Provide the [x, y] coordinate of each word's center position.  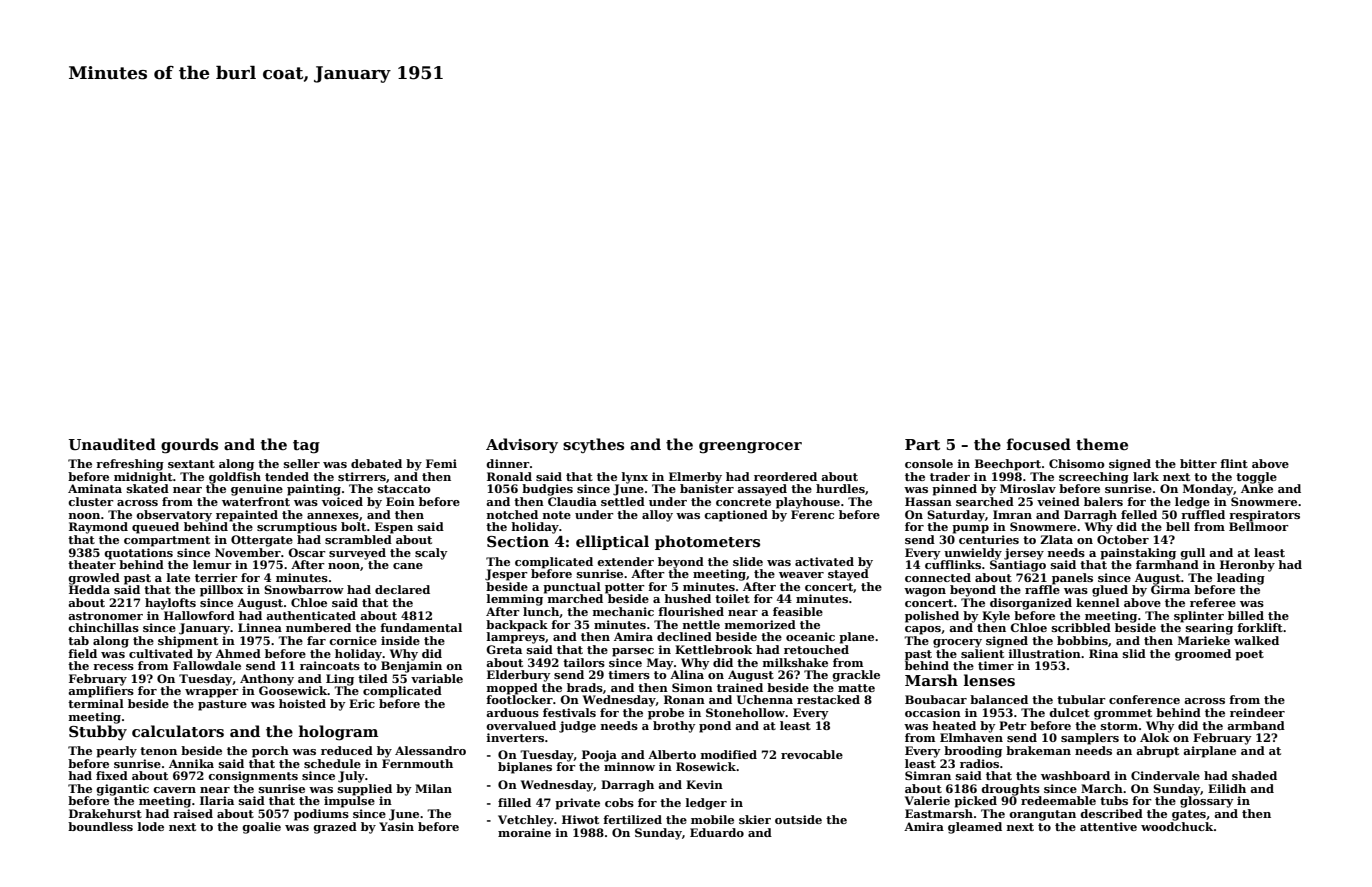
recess [113, 667]
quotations [138, 554]
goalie [261, 828]
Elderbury [519, 676]
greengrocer [750, 448]
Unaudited [112, 444]
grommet [1123, 714]
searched [985, 501]
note [557, 515]
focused [1039, 444]
